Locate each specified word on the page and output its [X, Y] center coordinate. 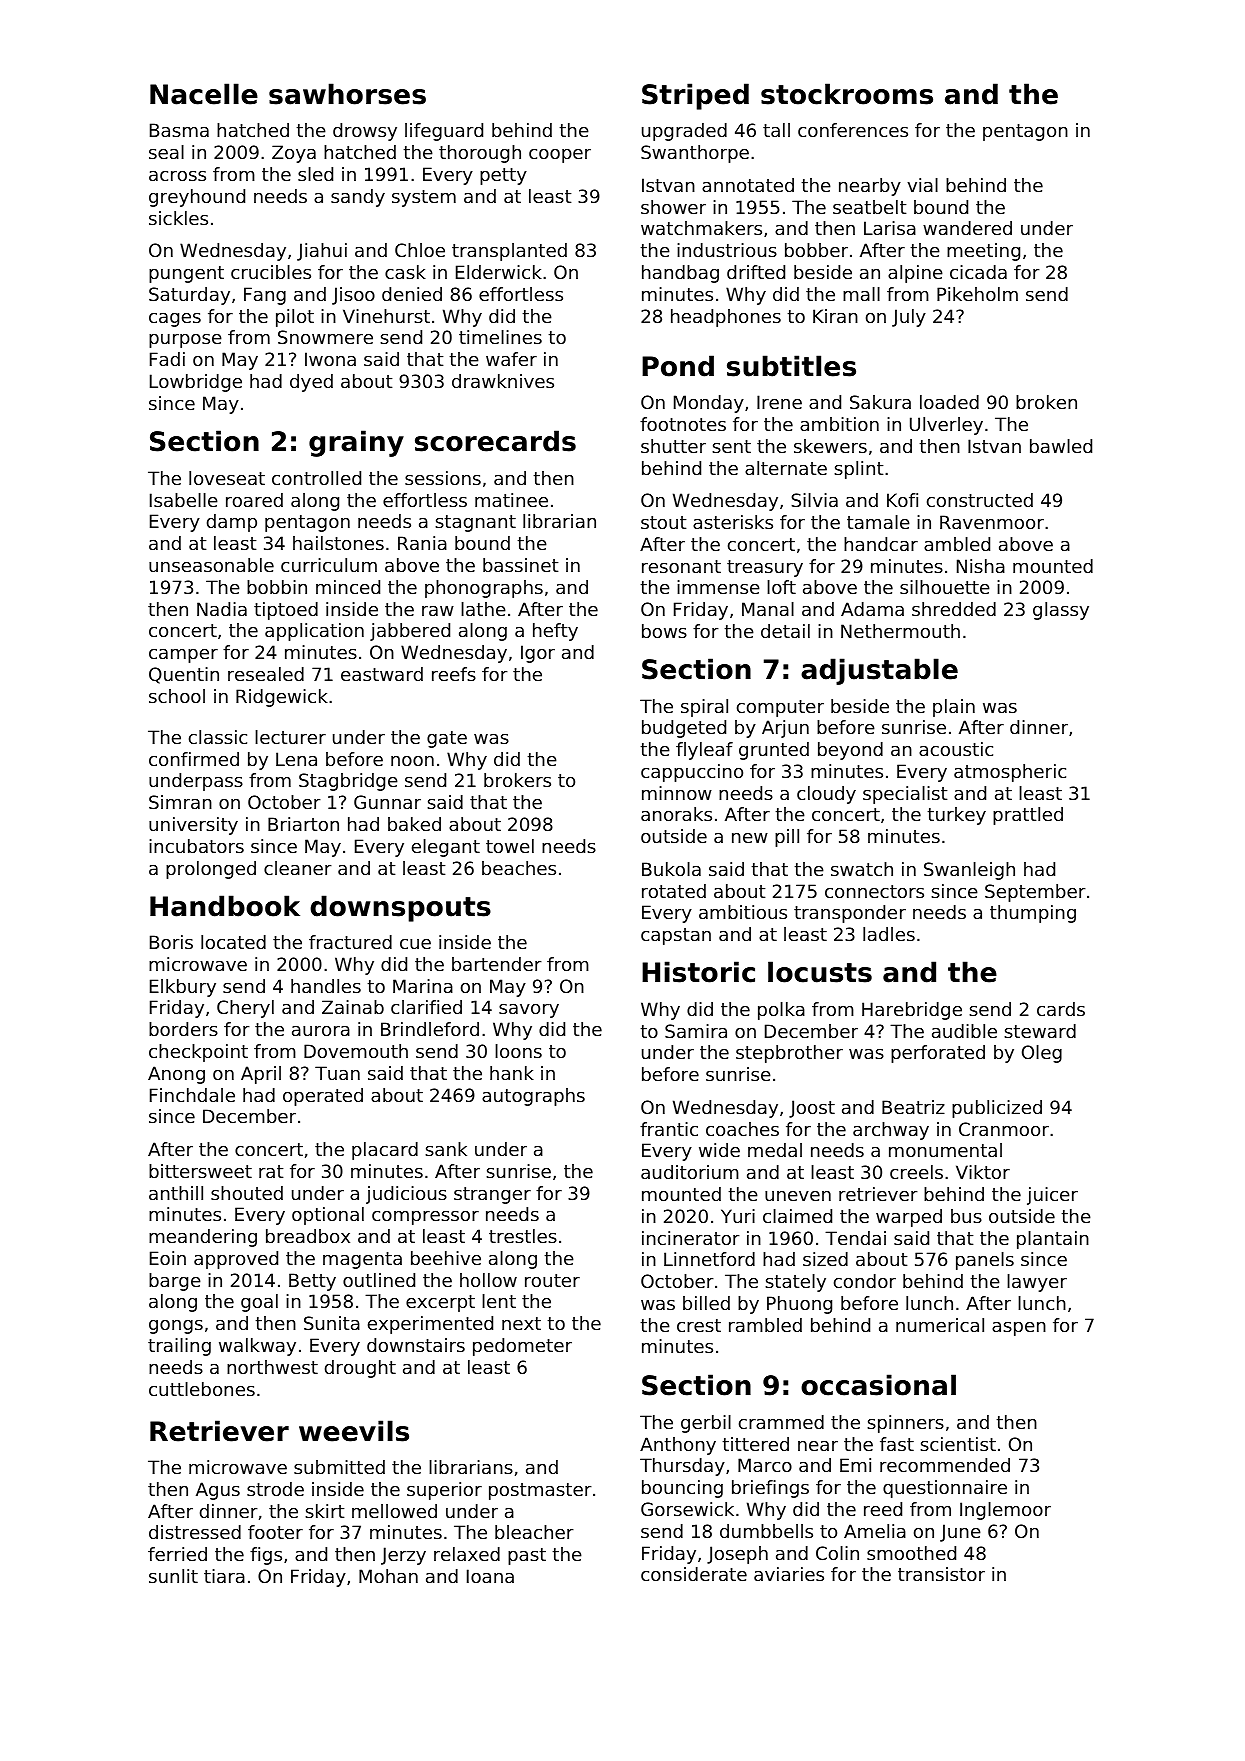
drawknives [503, 381]
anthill [176, 1193]
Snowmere [325, 337]
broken [1046, 402]
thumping [1033, 914]
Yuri [738, 1216]
